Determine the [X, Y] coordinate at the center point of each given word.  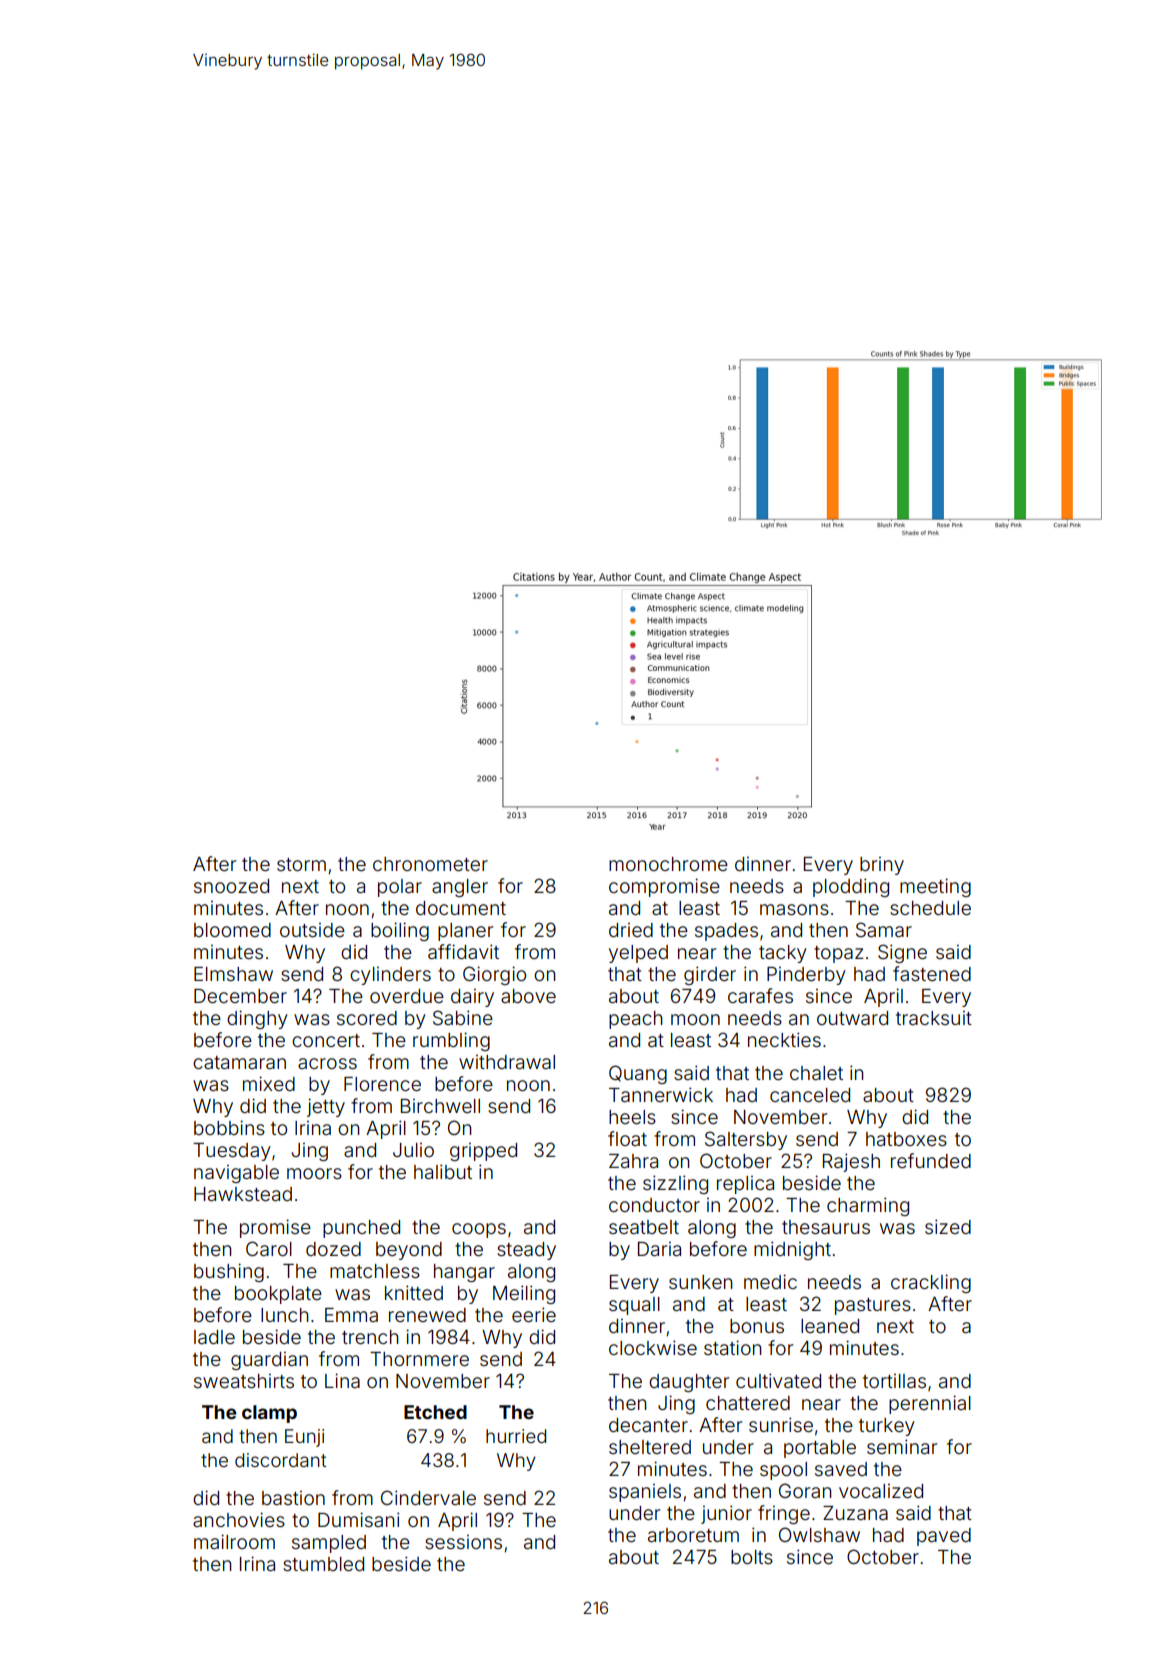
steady [526, 1251]
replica [745, 1185]
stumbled [323, 1564]
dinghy [257, 1019]
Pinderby [806, 976]
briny [882, 866]
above [528, 996]
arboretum [693, 1535]
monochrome [668, 864]
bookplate [278, 1295]
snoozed [231, 886]
